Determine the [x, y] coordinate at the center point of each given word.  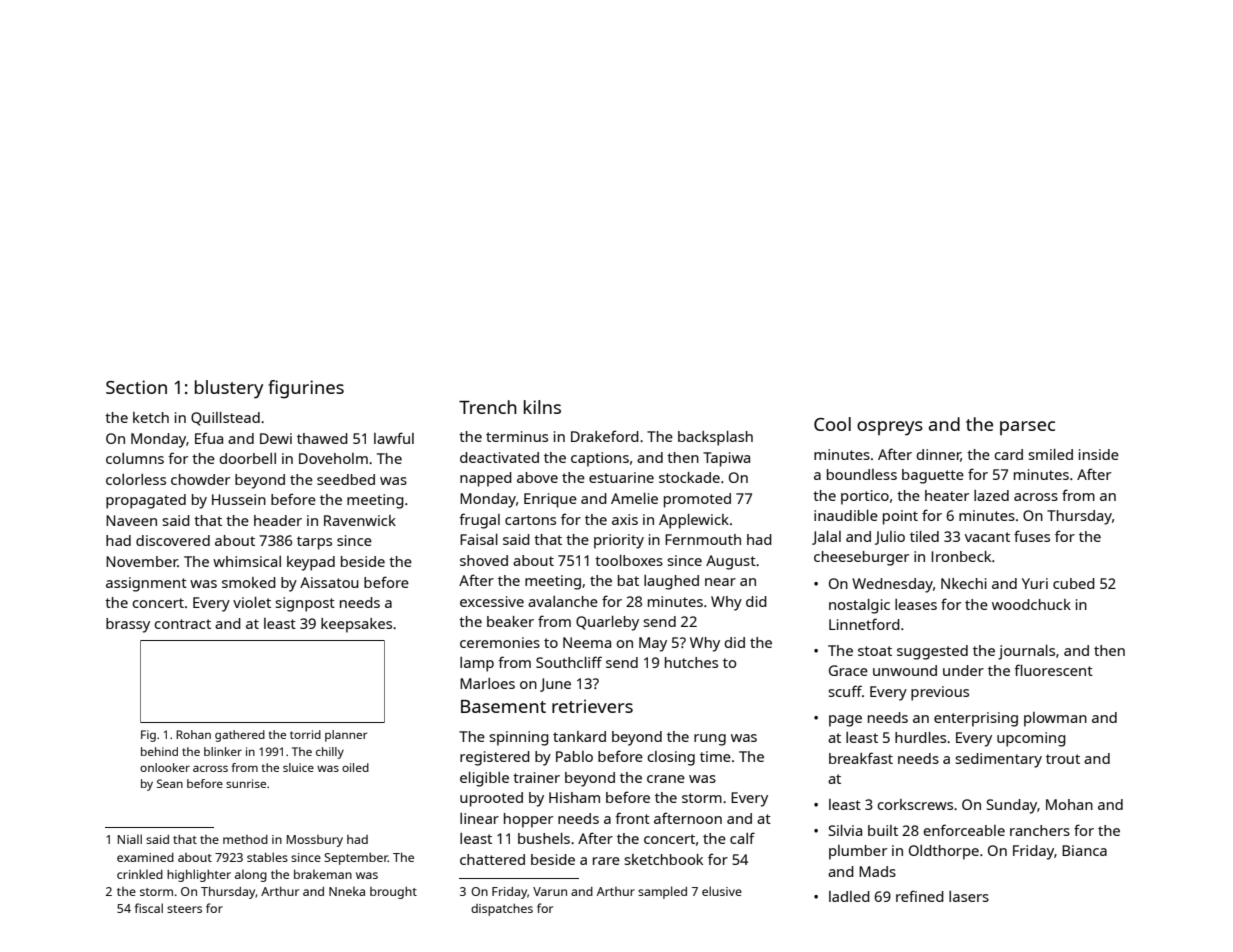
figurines [306, 389]
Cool [832, 424]
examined [145, 857]
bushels [544, 838]
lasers [969, 896]
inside [1099, 454]
